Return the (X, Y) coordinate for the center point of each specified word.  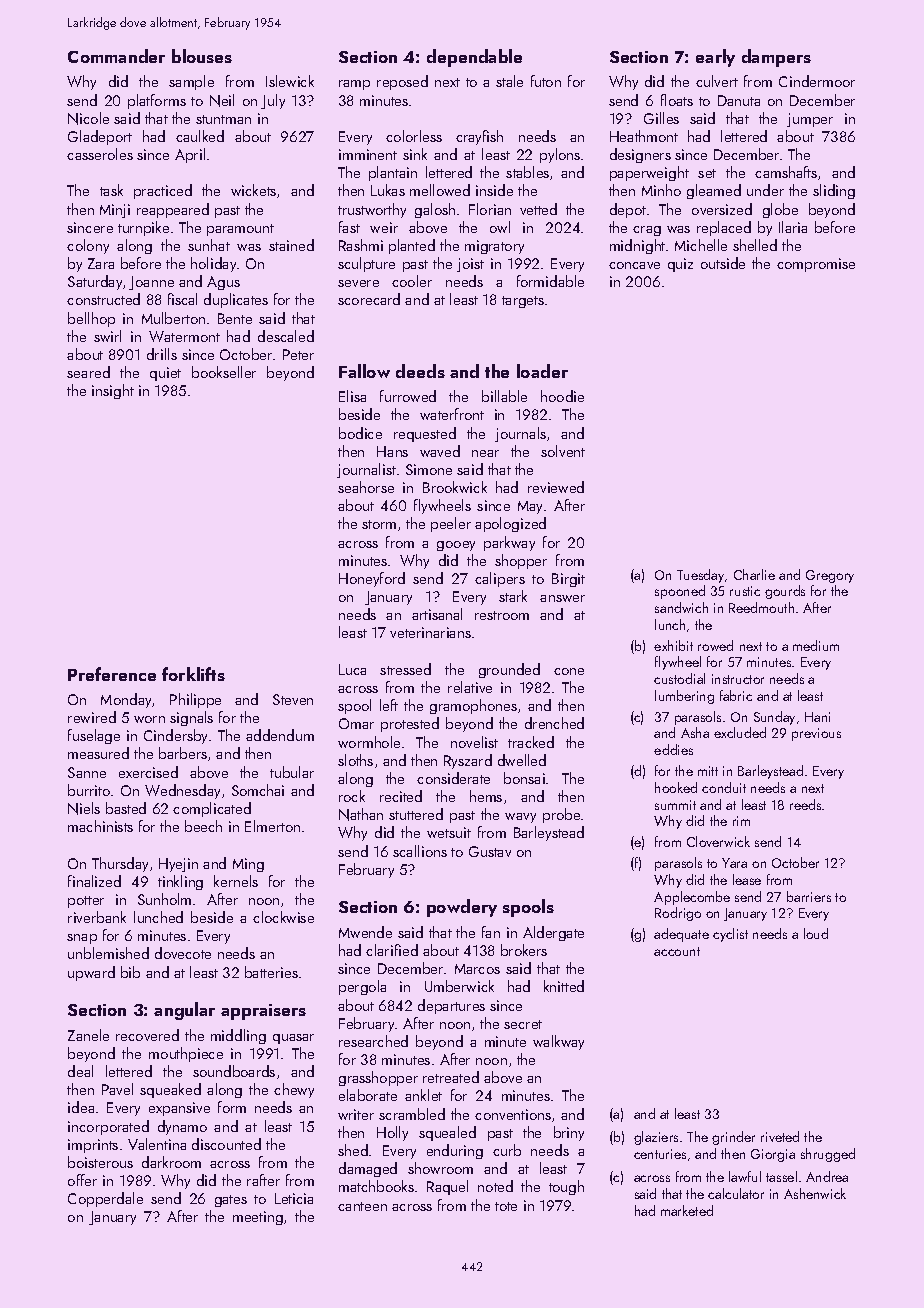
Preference (112, 674)
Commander (116, 56)
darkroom (171, 1162)
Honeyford (372, 579)
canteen (362, 1206)
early (715, 58)
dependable (474, 58)
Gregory (830, 576)
